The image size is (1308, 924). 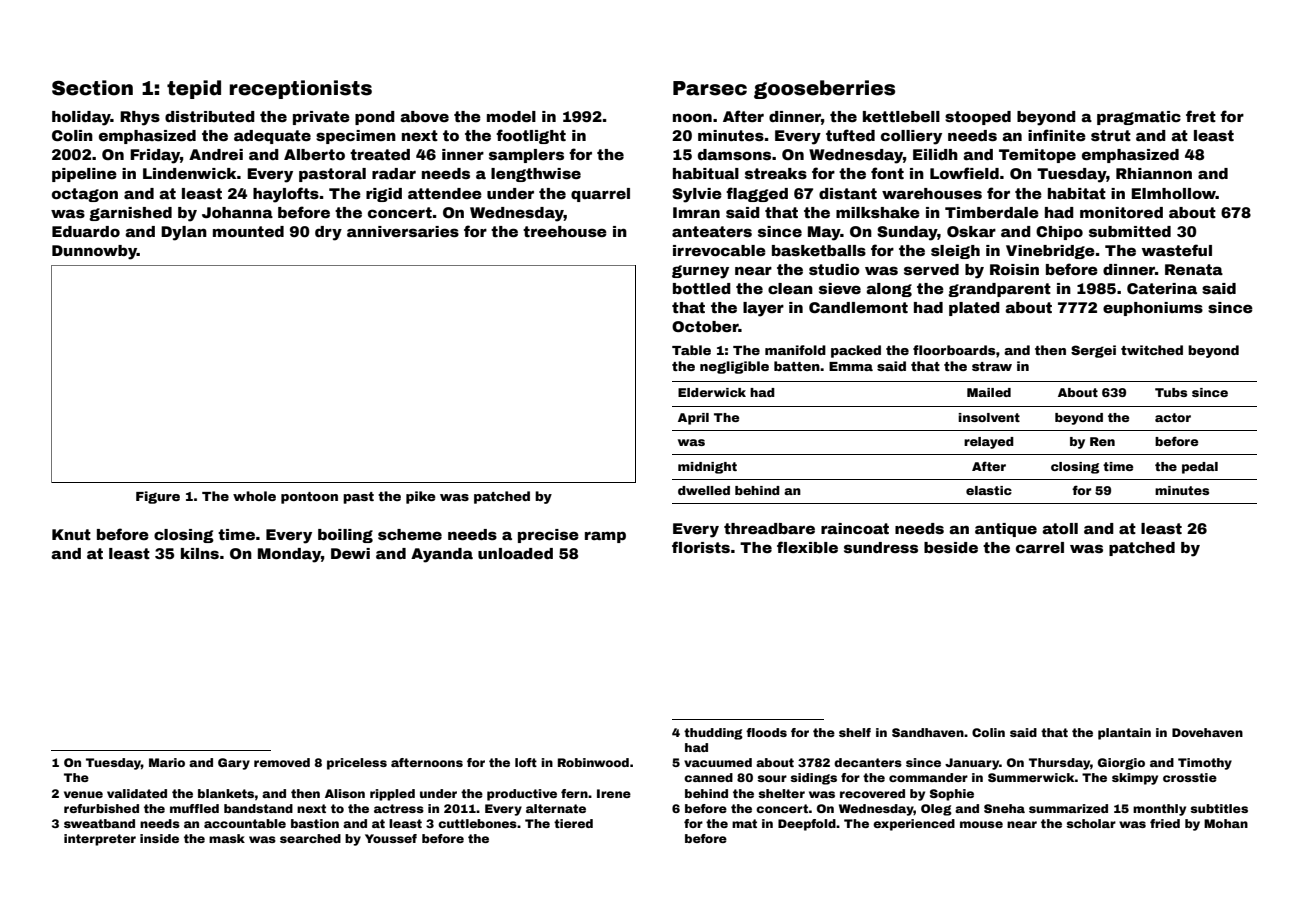 I want to click on grandparent, so click(x=999, y=290).
